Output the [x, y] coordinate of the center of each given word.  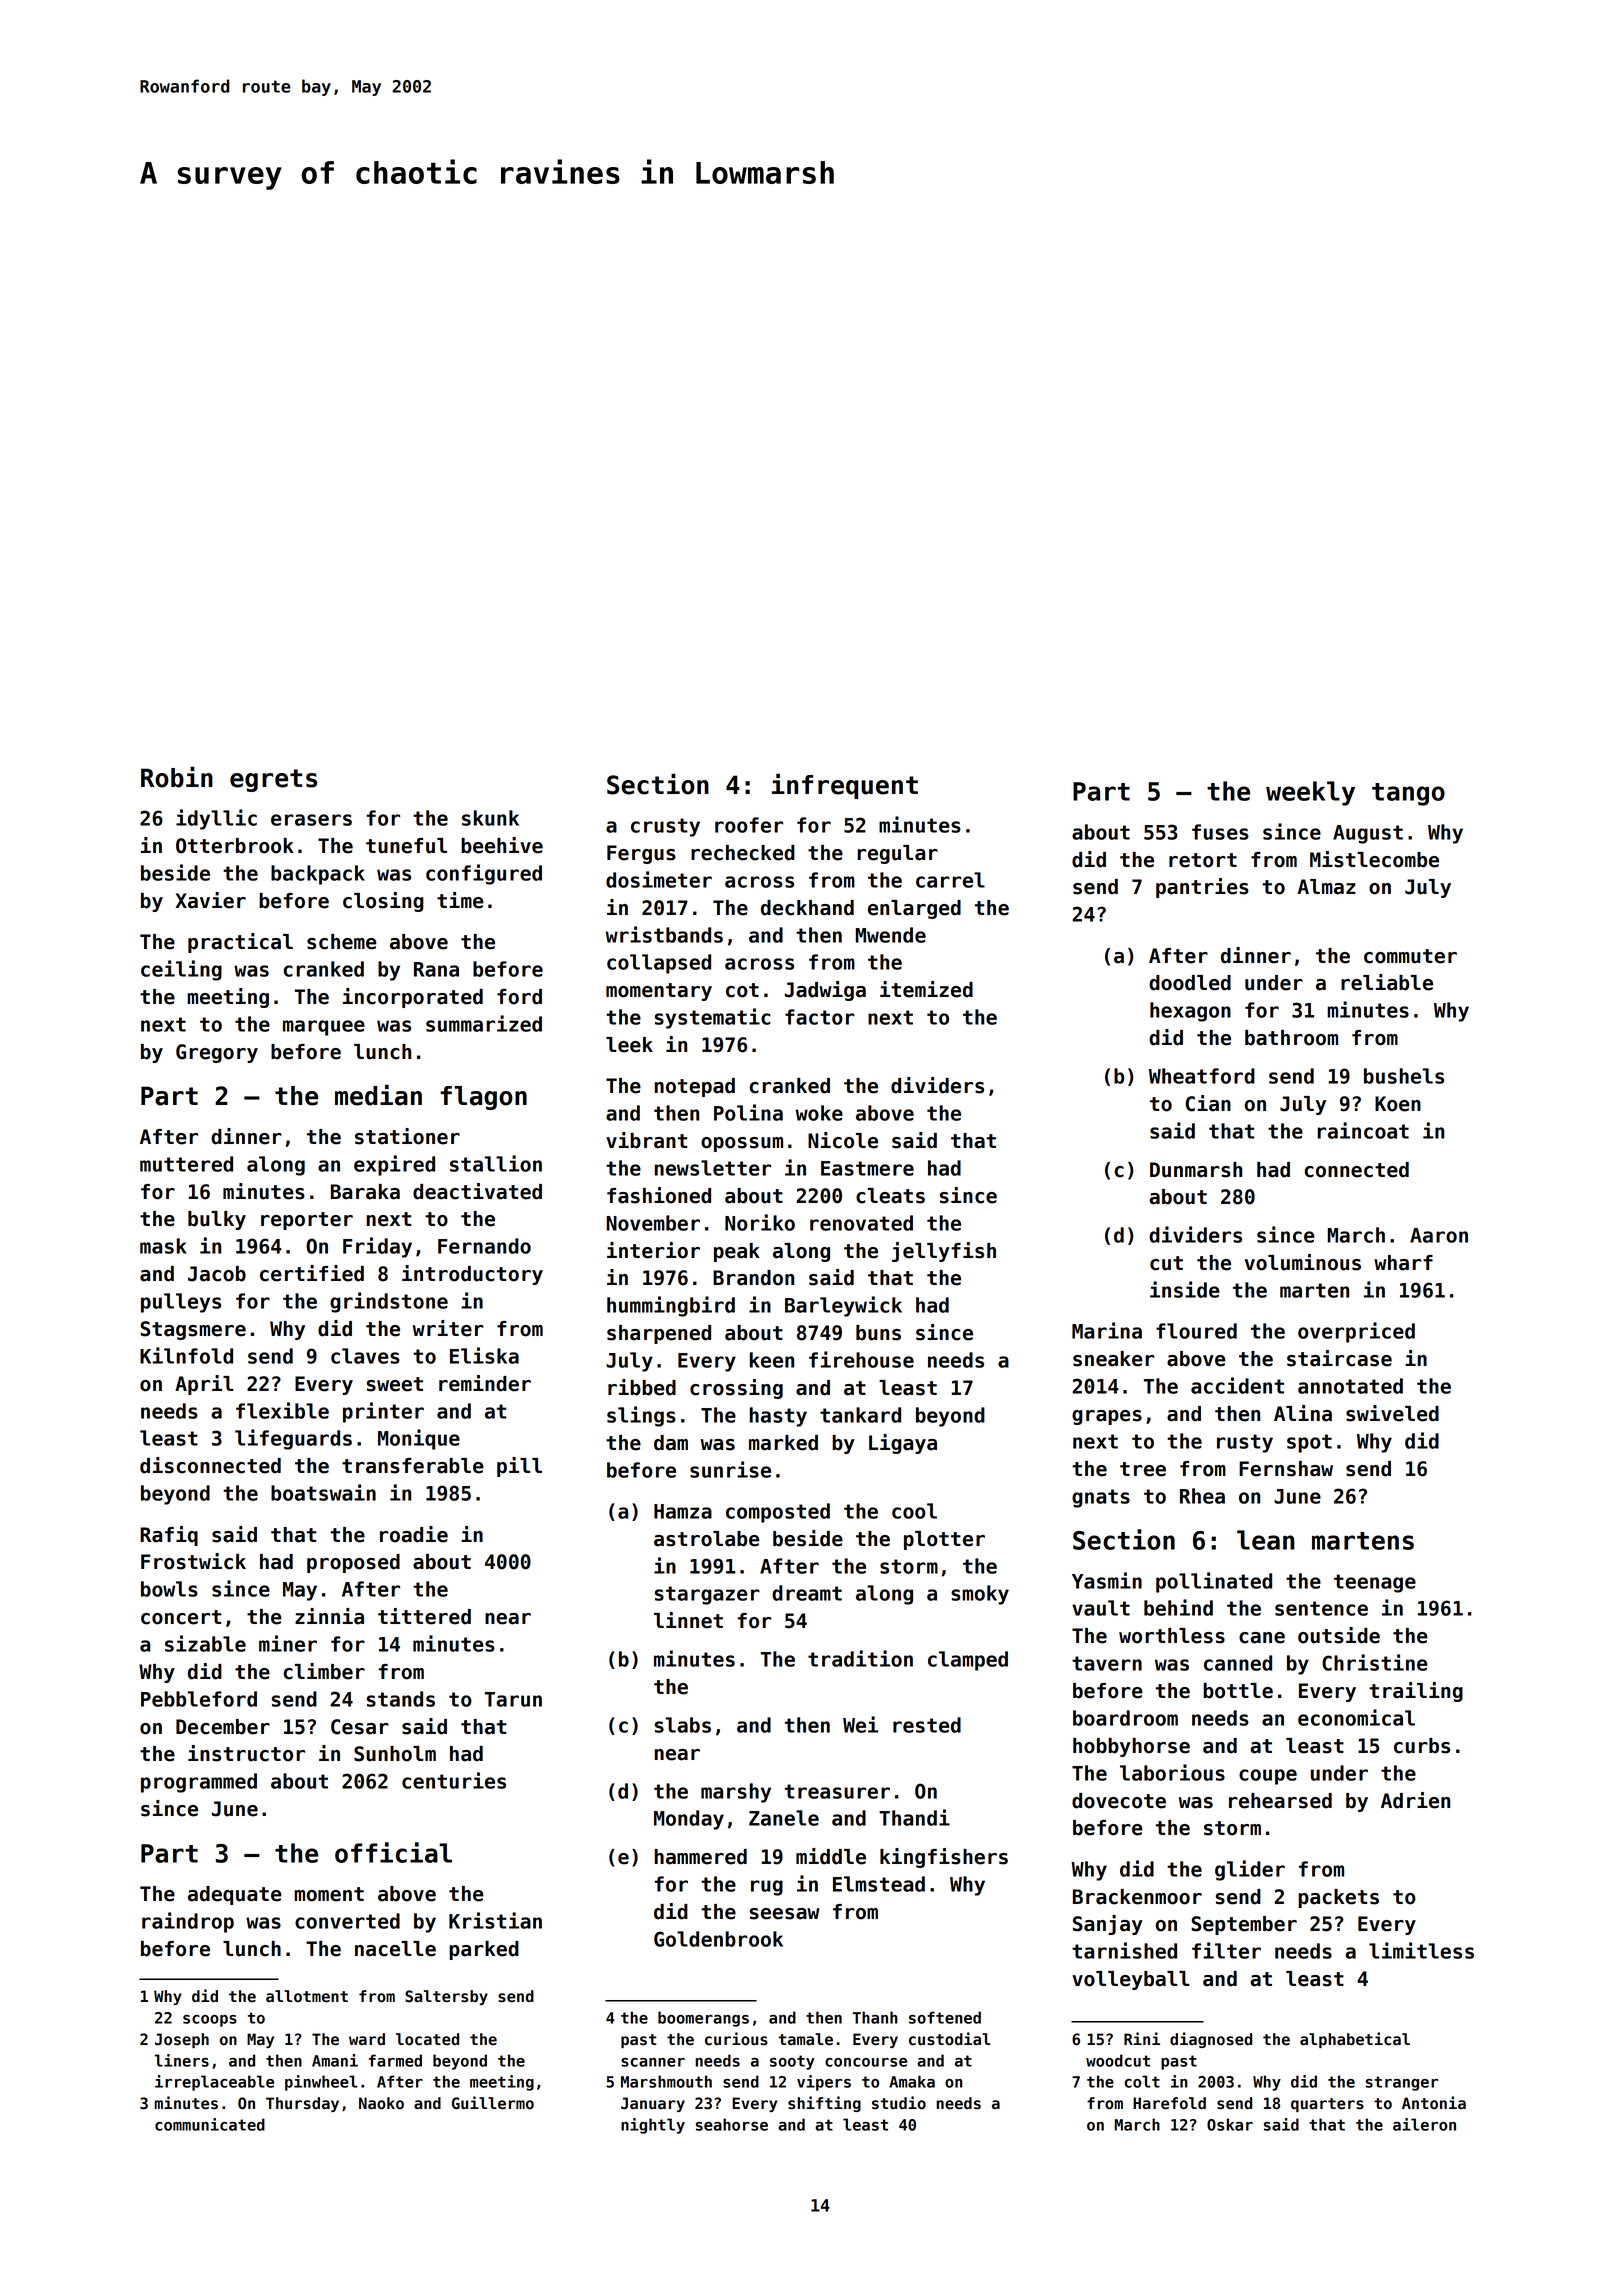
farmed [395, 2060]
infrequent [845, 786]
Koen [1398, 1104]
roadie [414, 1534]
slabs [683, 1725]
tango [1408, 794]
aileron [1424, 2124]
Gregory [217, 1053]
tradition [860, 1658]
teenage [1375, 1583]
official [393, 1852]
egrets [273, 780]
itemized [926, 989]
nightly [653, 2126]
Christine [1375, 1662]
